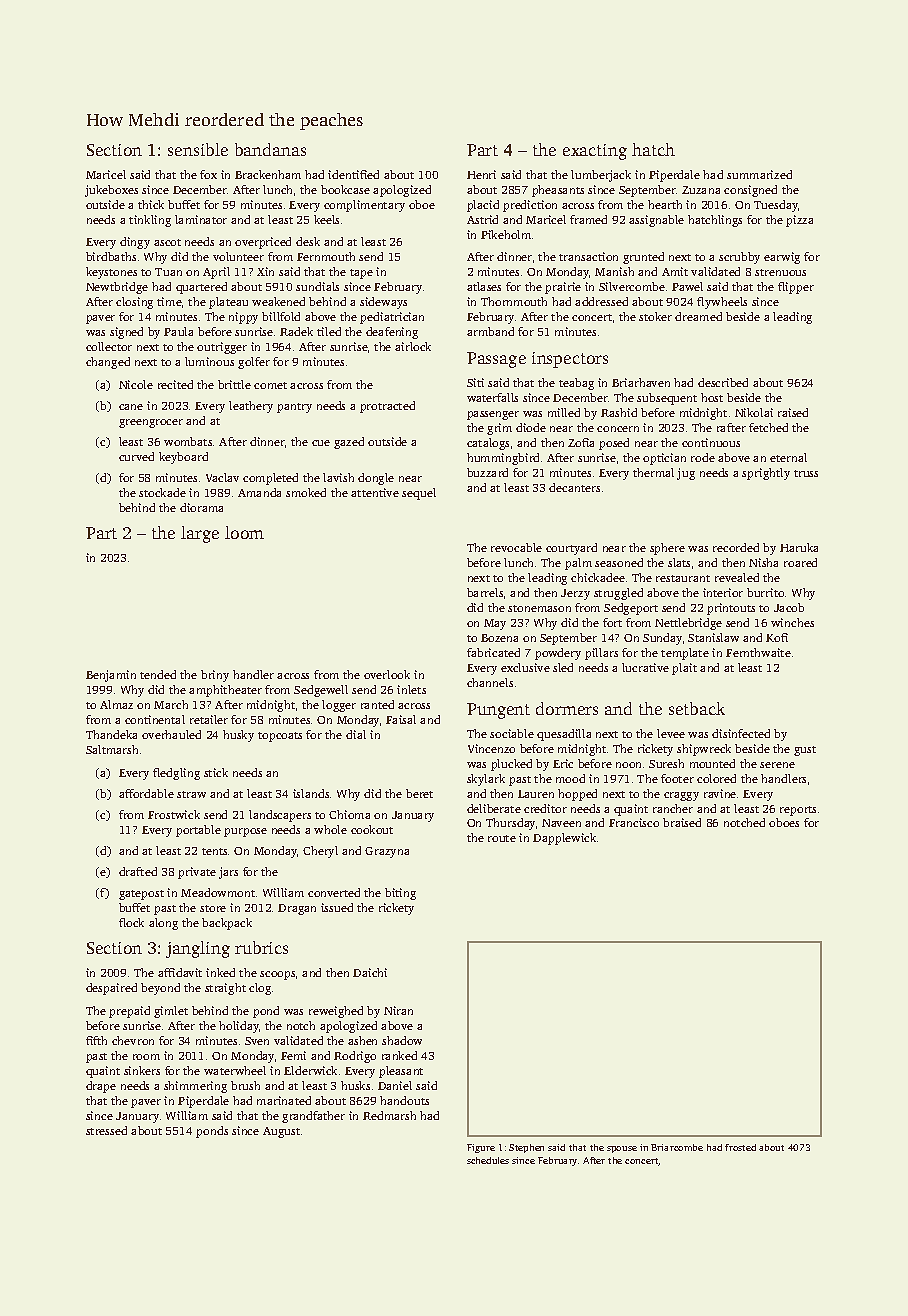 Image resolution: width=908 pixels, height=1316 pixels. I want to click on Dapplewick, so click(564, 839).
